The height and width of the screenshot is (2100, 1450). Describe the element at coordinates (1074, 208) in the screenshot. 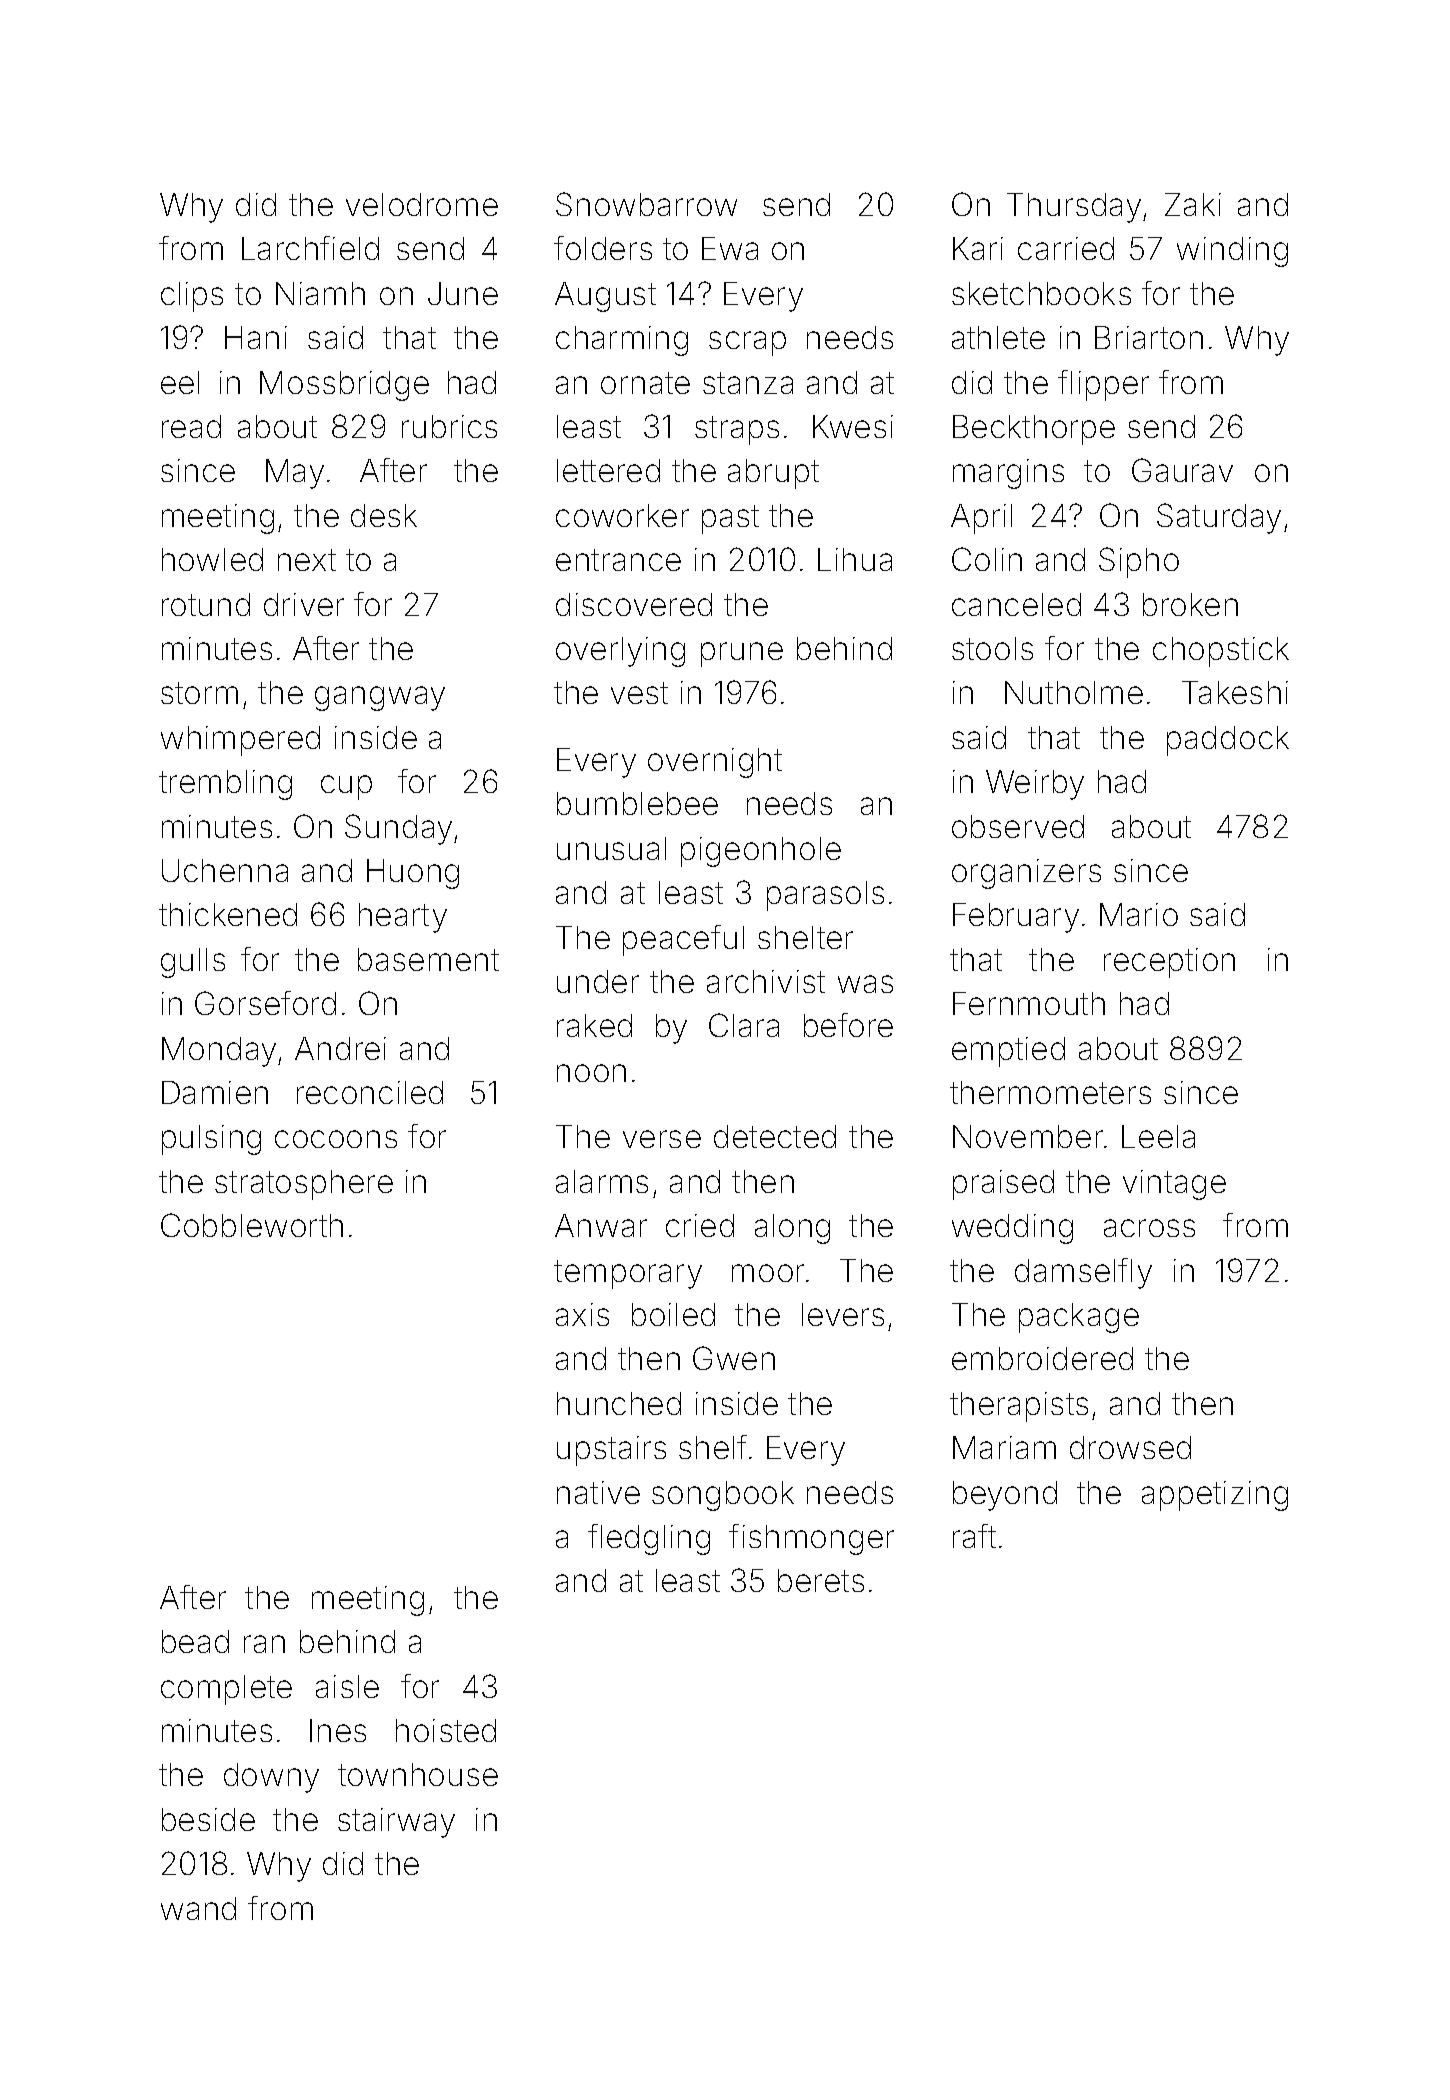

I see `Thursday` at that location.
